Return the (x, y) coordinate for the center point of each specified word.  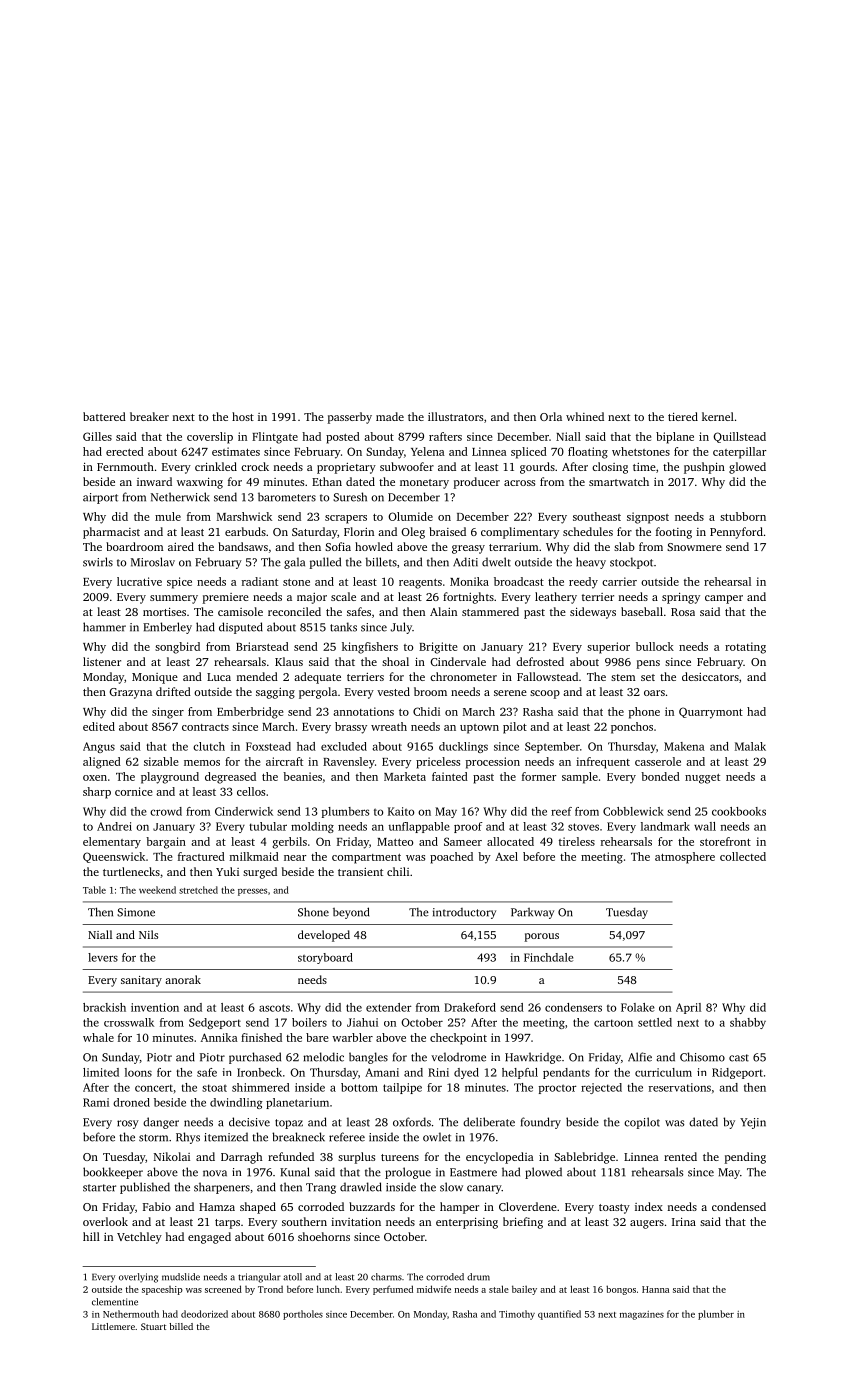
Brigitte (438, 648)
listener (102, 661)
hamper (459, 1208)
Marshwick (244, 516)
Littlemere (113, 1326)
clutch (209, 746)
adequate (317, 678)
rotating (745, 648)
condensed (739, 1206)
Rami (96, 1102)
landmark (665, 826)
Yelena (428, 451)
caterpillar (739, 453)
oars (654, 693)
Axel (506, 856)
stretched (198, 890)
